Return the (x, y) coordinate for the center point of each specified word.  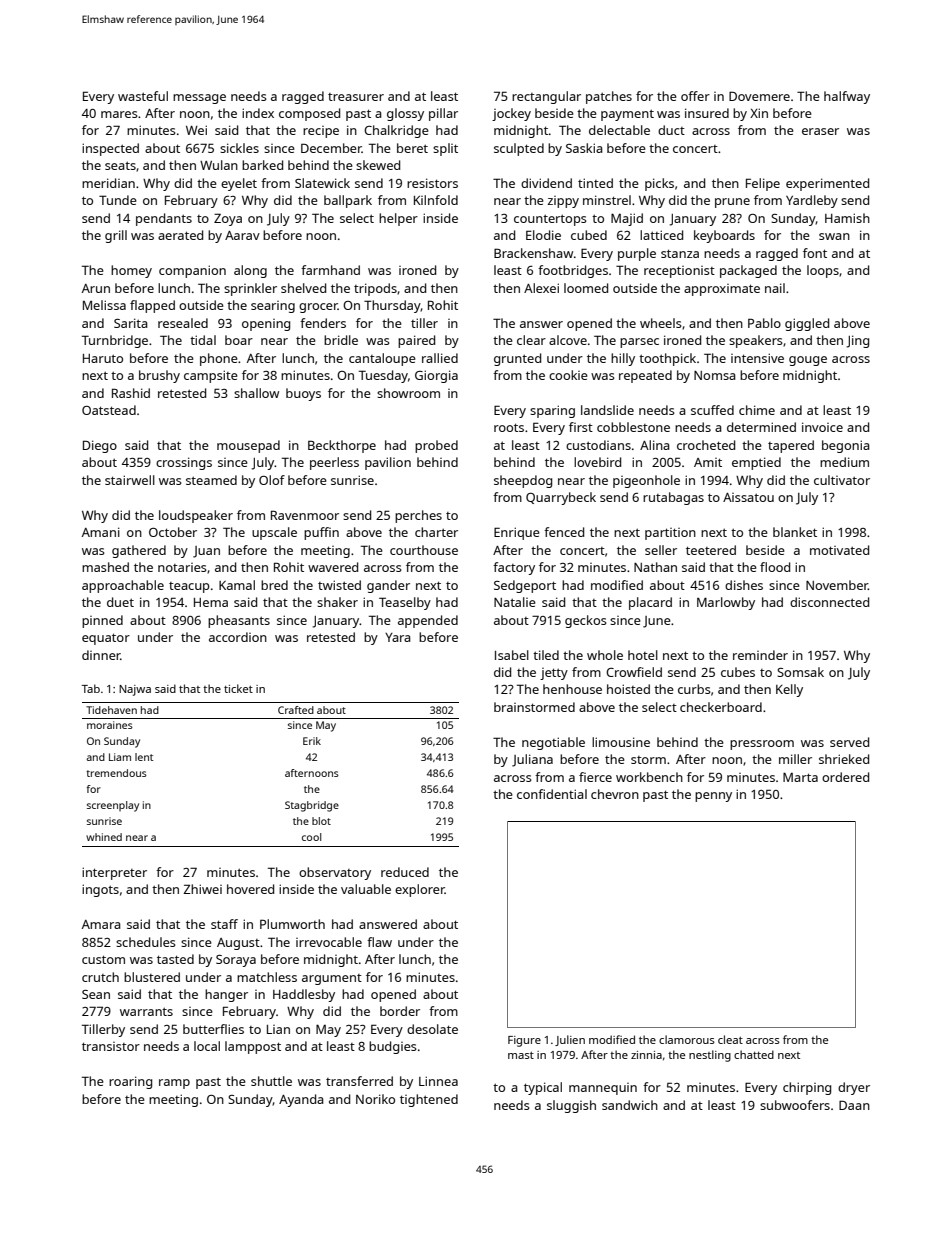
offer (695, 96)
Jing (857, 341)
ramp (174, 1084)
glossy (405, 114)
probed (436, 446)
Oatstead (109, 410)
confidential (552, 794)
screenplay (113, 806)
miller (795, 759)
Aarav (242, 235)
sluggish (571, 1106)
